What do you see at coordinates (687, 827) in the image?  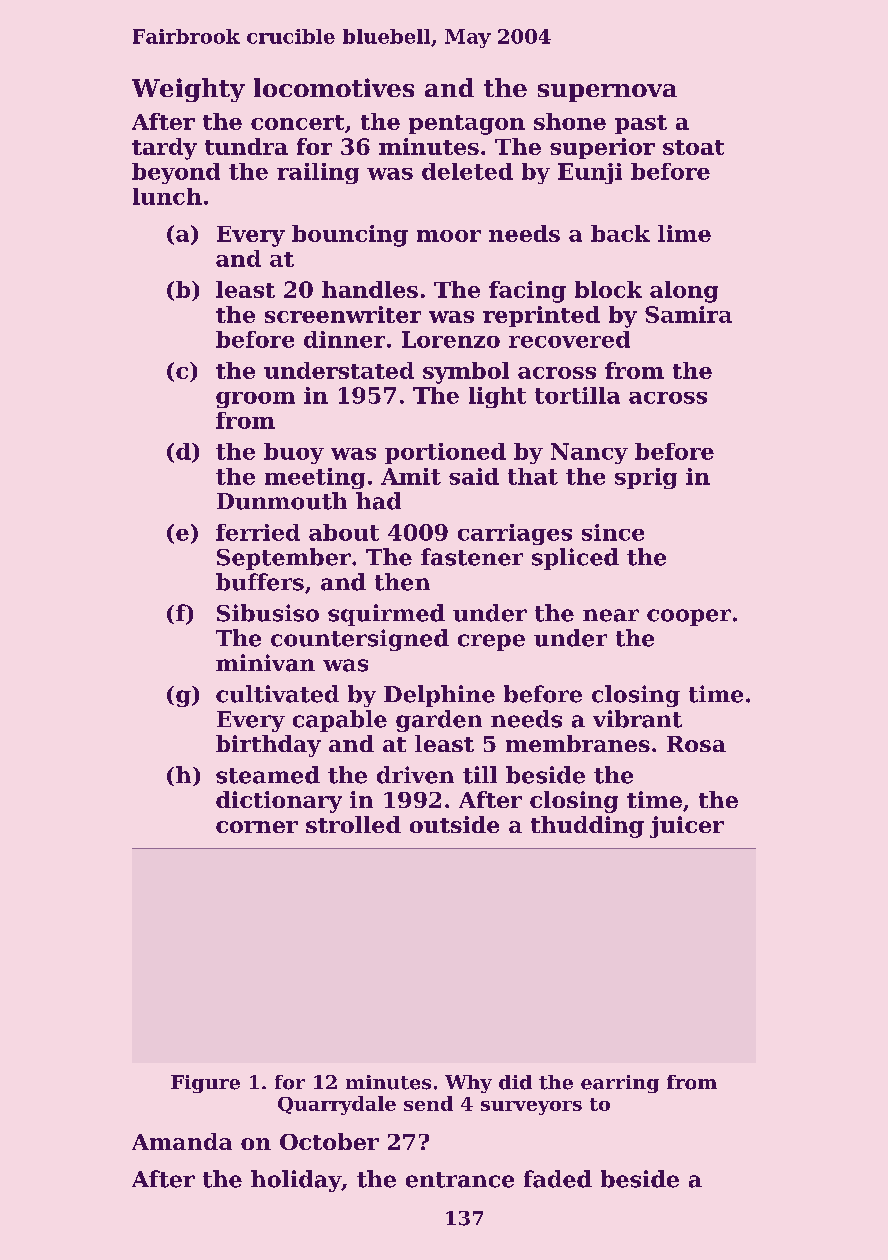 I see `juicer` at bounding box center [687, 827].
